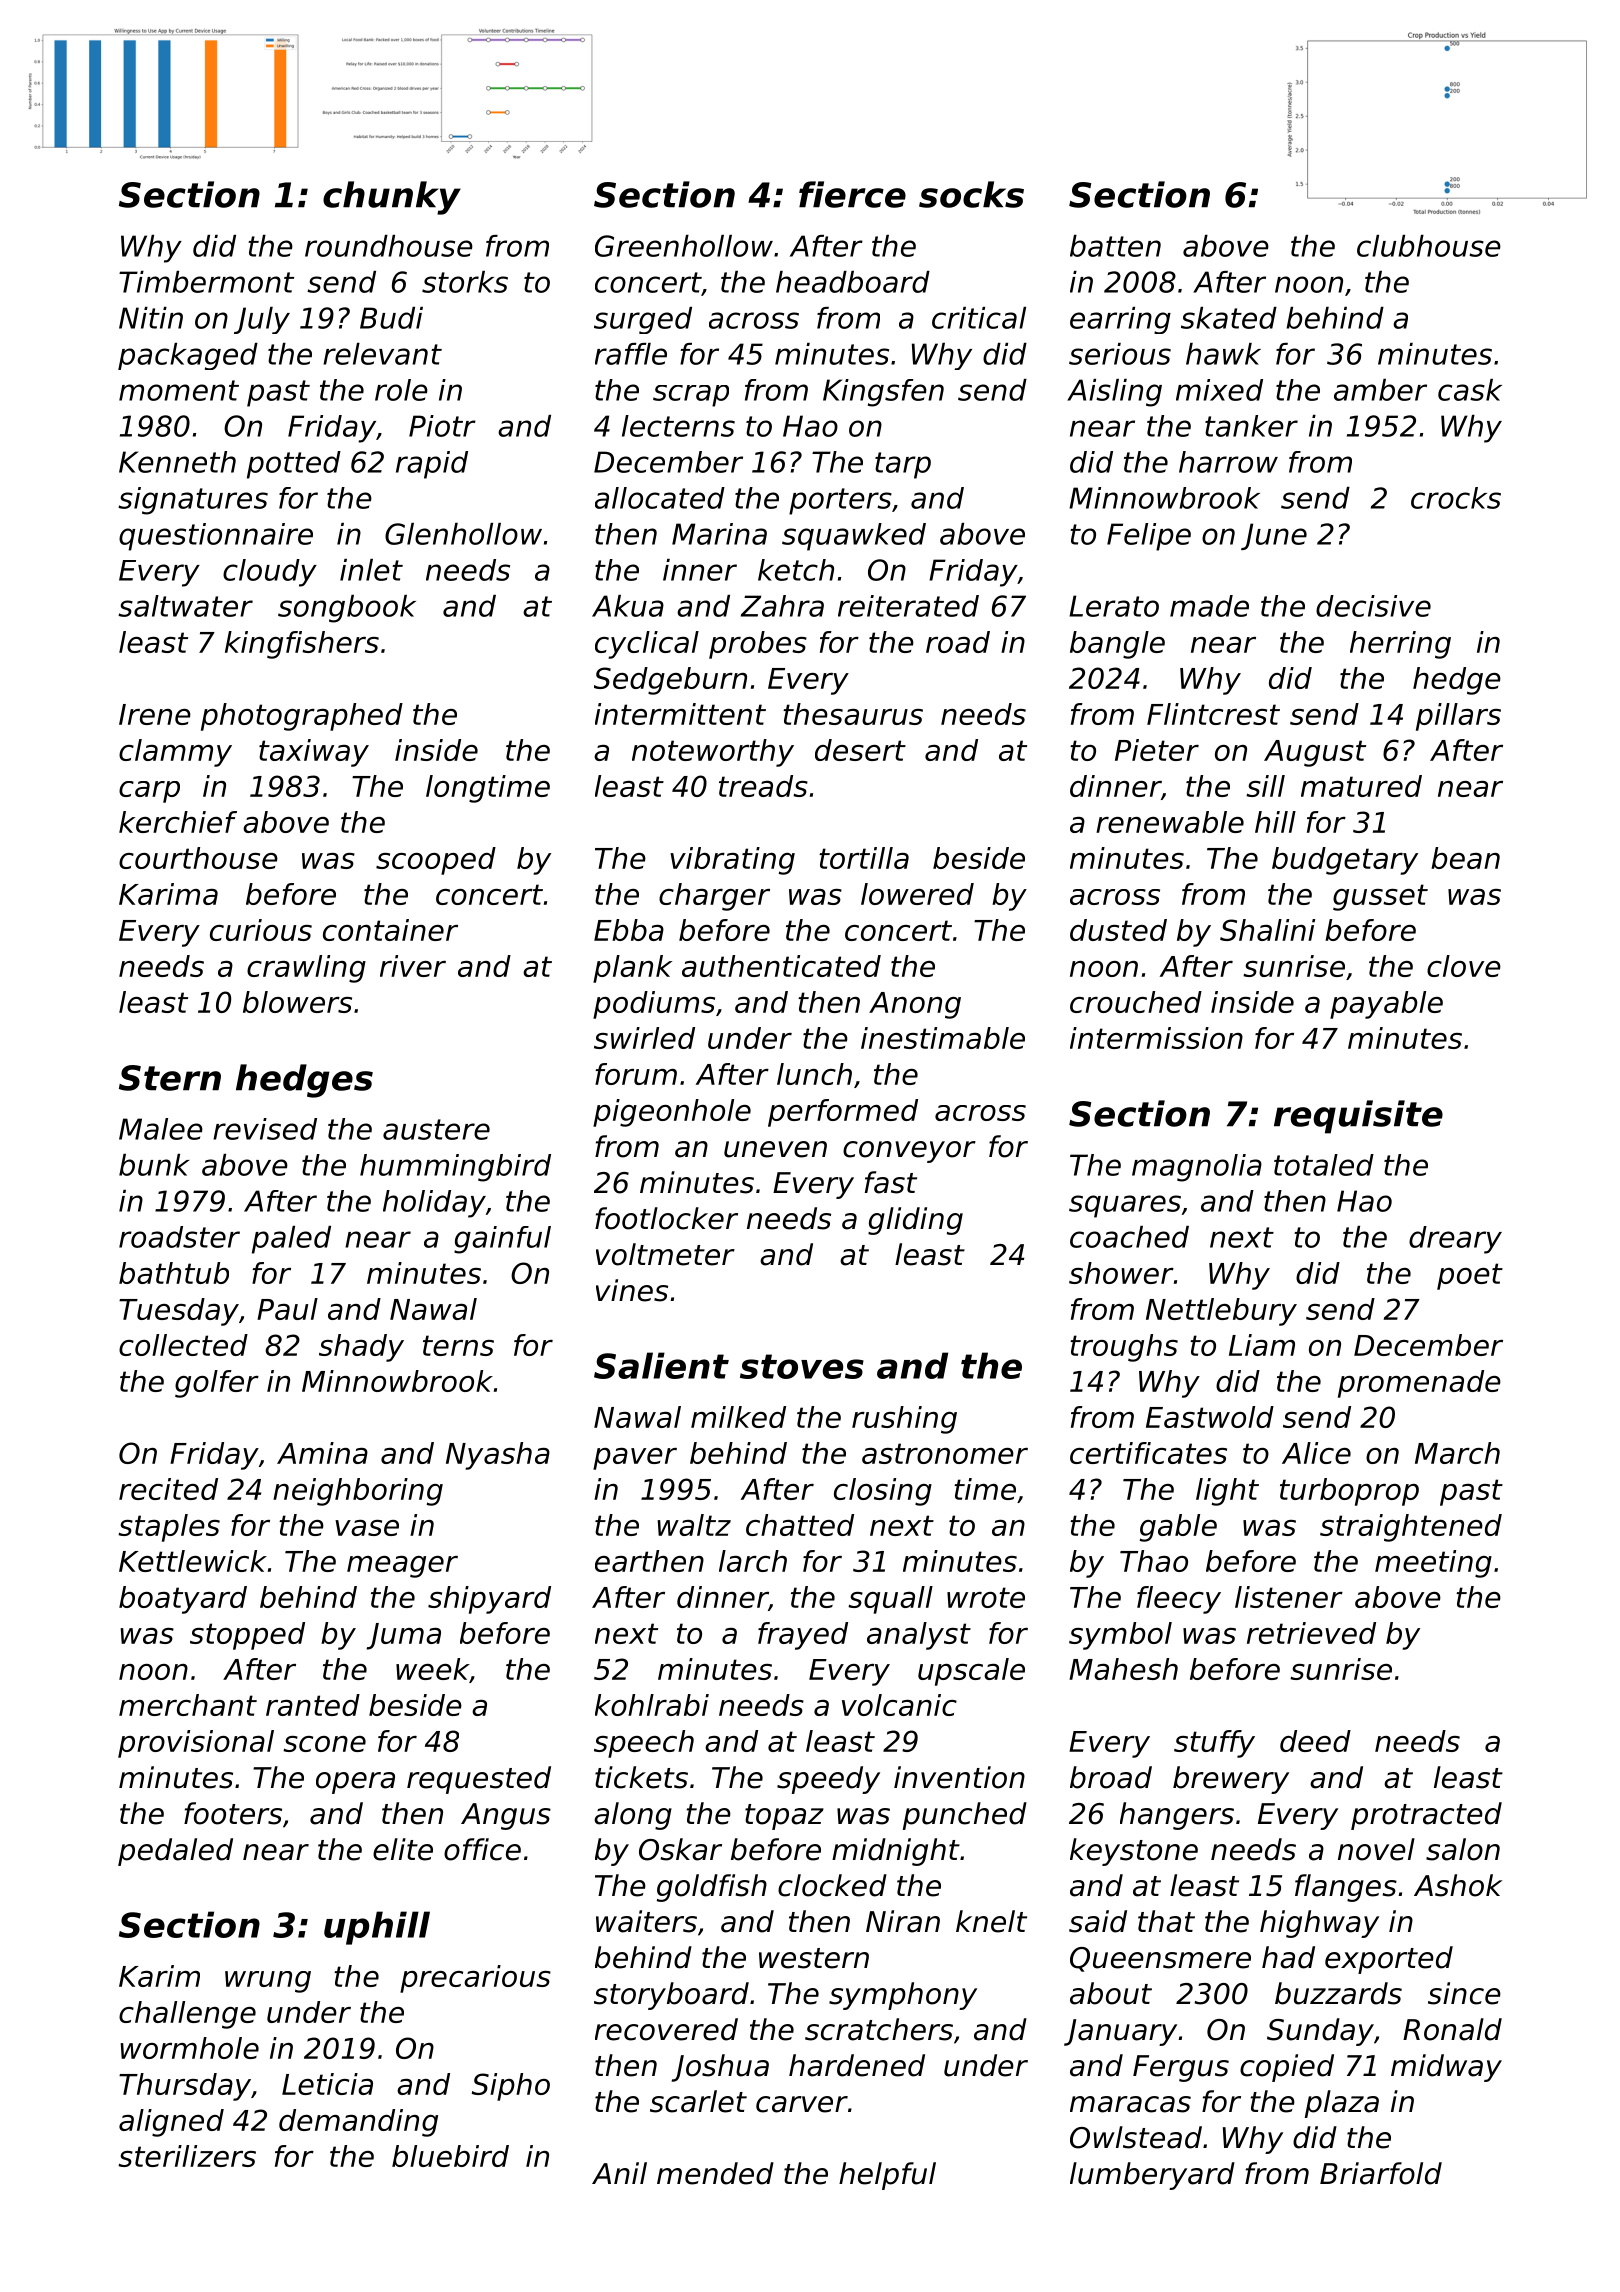  Describe the element at coordinates (1209, 606) in the screenshot. I see `made` at that location.
